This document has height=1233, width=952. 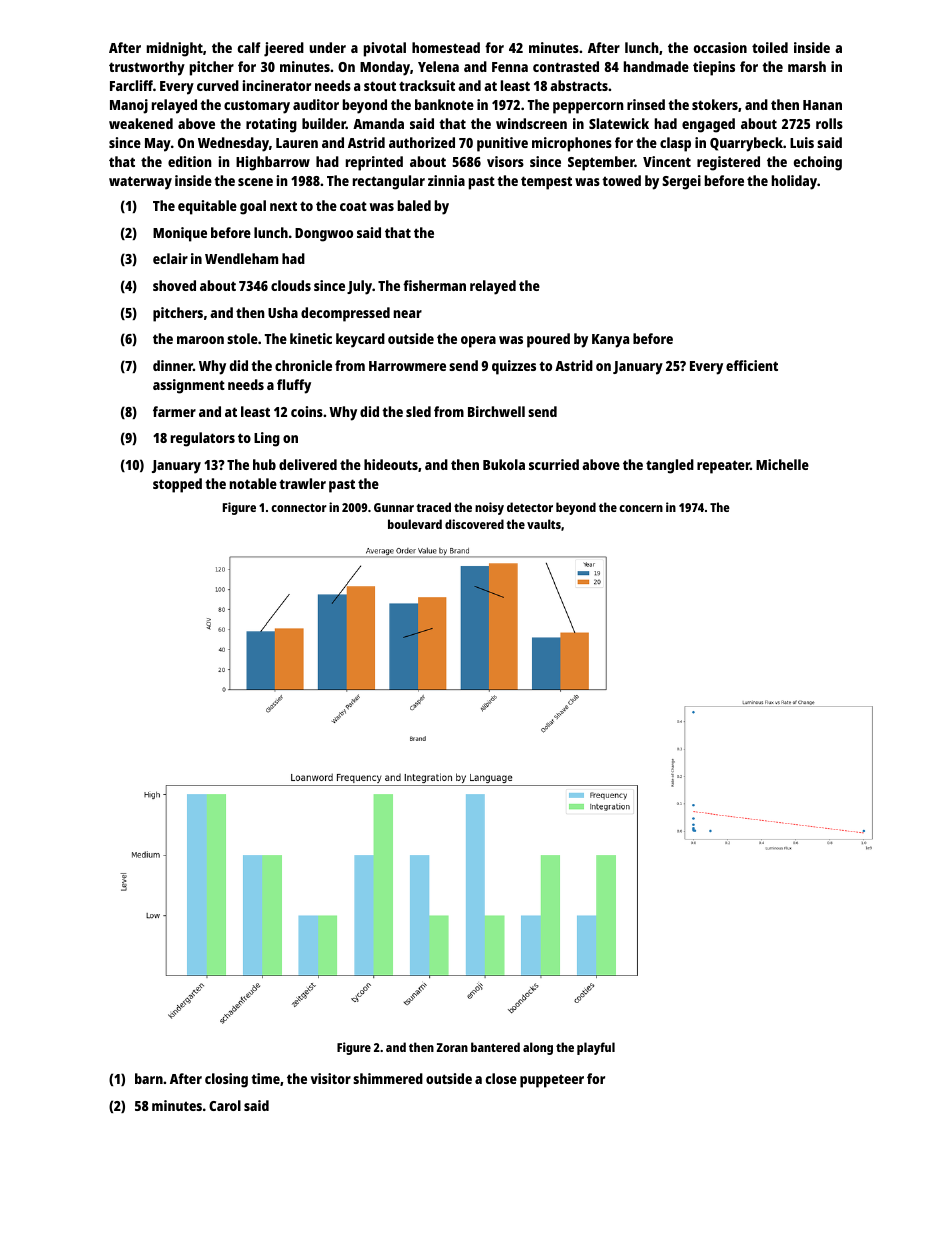 What do you see at coordinates (316, 104) in the document?
I see `auditor` at bounding box center [316, 104].
